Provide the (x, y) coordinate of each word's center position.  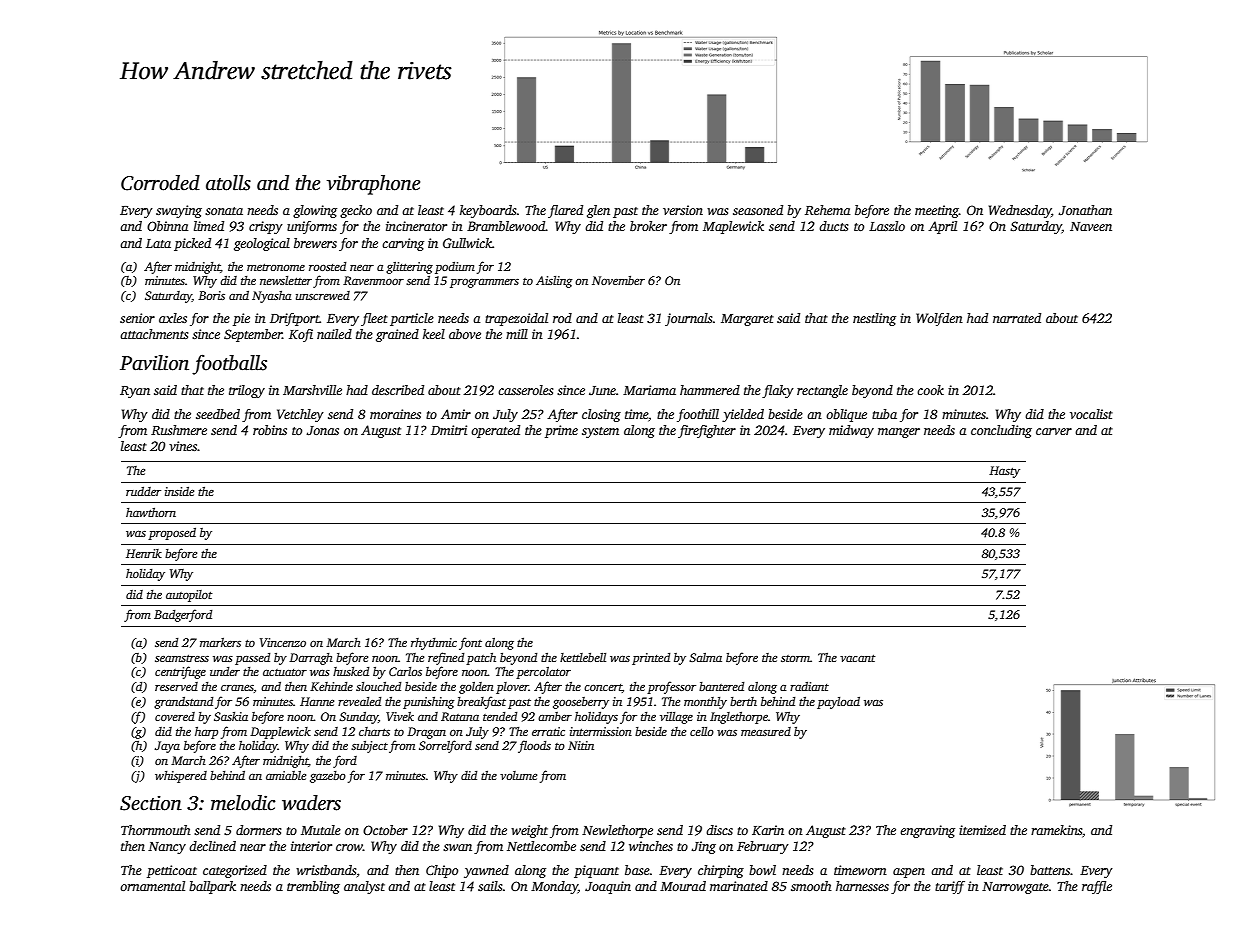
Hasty (1004, 472)
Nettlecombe (541, 846)
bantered (721, 686)
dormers (258, 830)
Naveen (1091, 226)
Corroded (160, 183)
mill (517, 334)
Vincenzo (283, 642)
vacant (857, 658)
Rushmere (179, 430)
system (600, 432)
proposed (172, 533)
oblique (846, 415)
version (683, 210)
